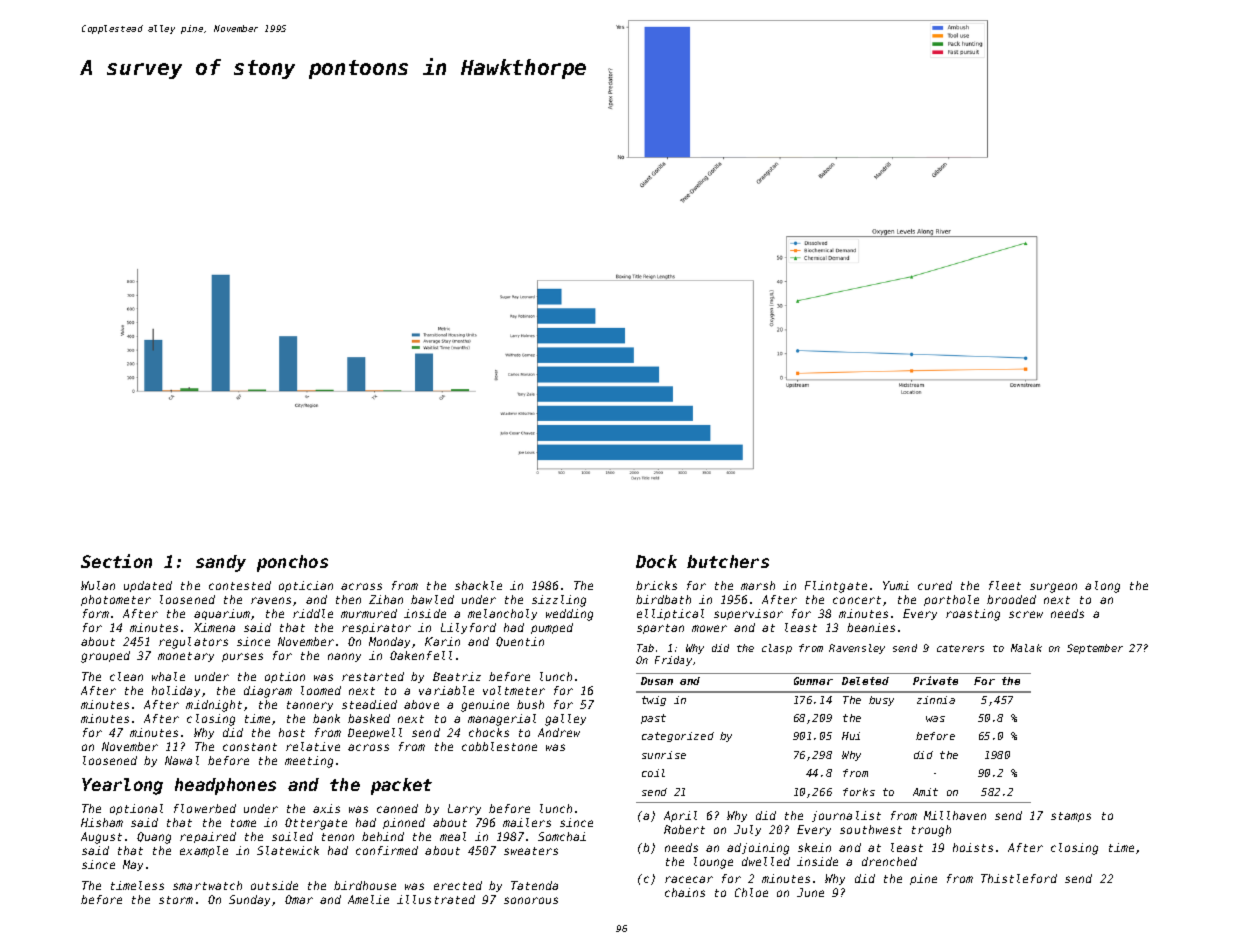 Image resolution: width=1233 pixels, height=952 pixels. Describe the element at coordinates (656, 561) in the screenshot. I see `Dock` at that location.
